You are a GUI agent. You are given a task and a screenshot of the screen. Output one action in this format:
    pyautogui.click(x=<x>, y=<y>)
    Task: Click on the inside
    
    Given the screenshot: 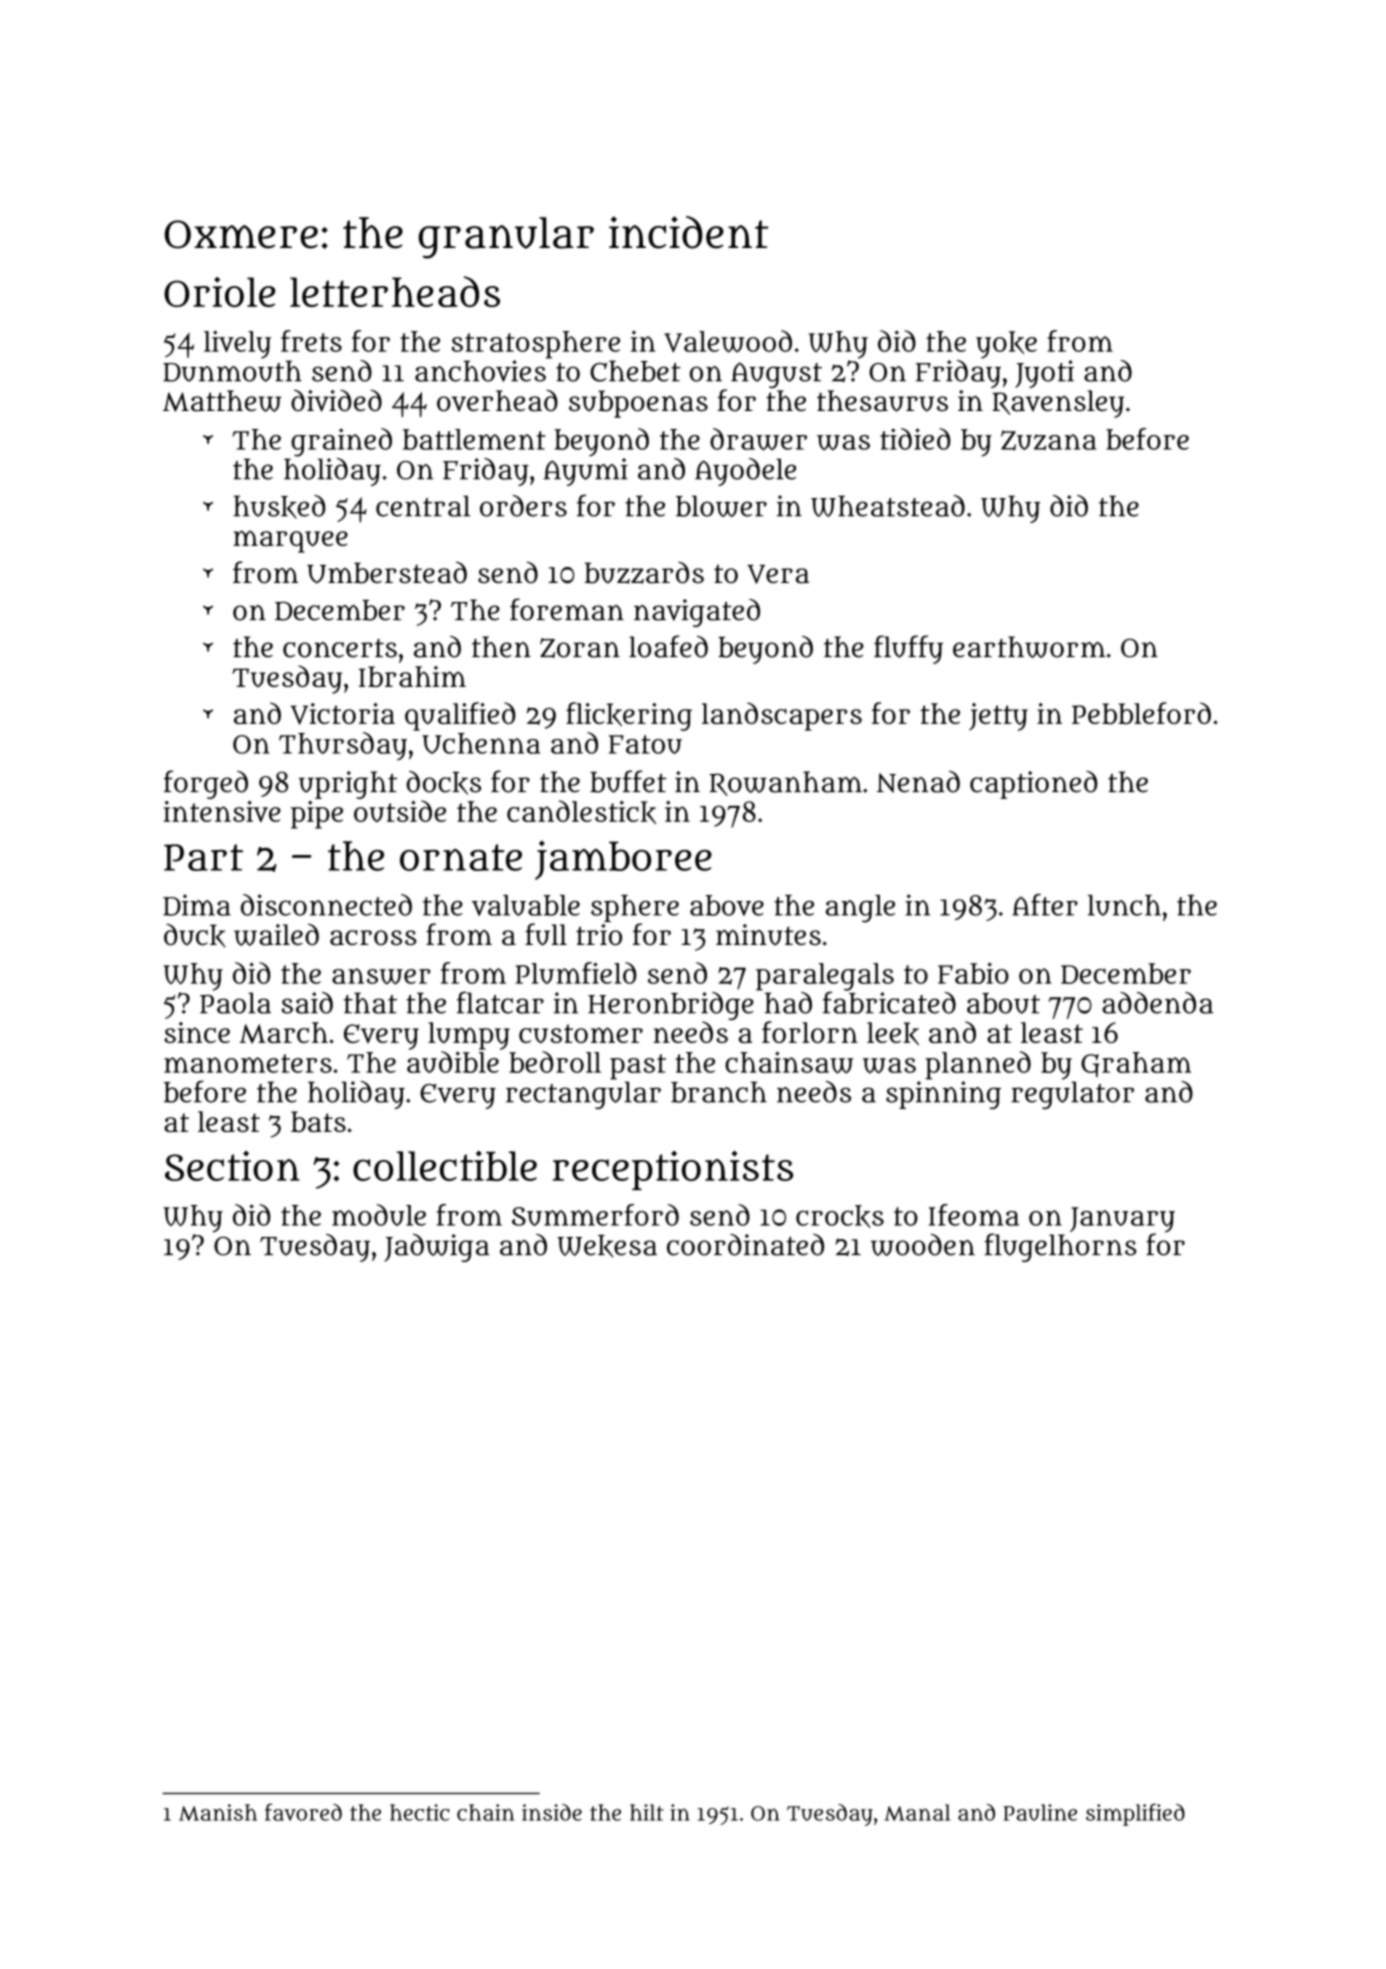 What is the action you would take?
    pyautogui.click(x=552, y=1812)
